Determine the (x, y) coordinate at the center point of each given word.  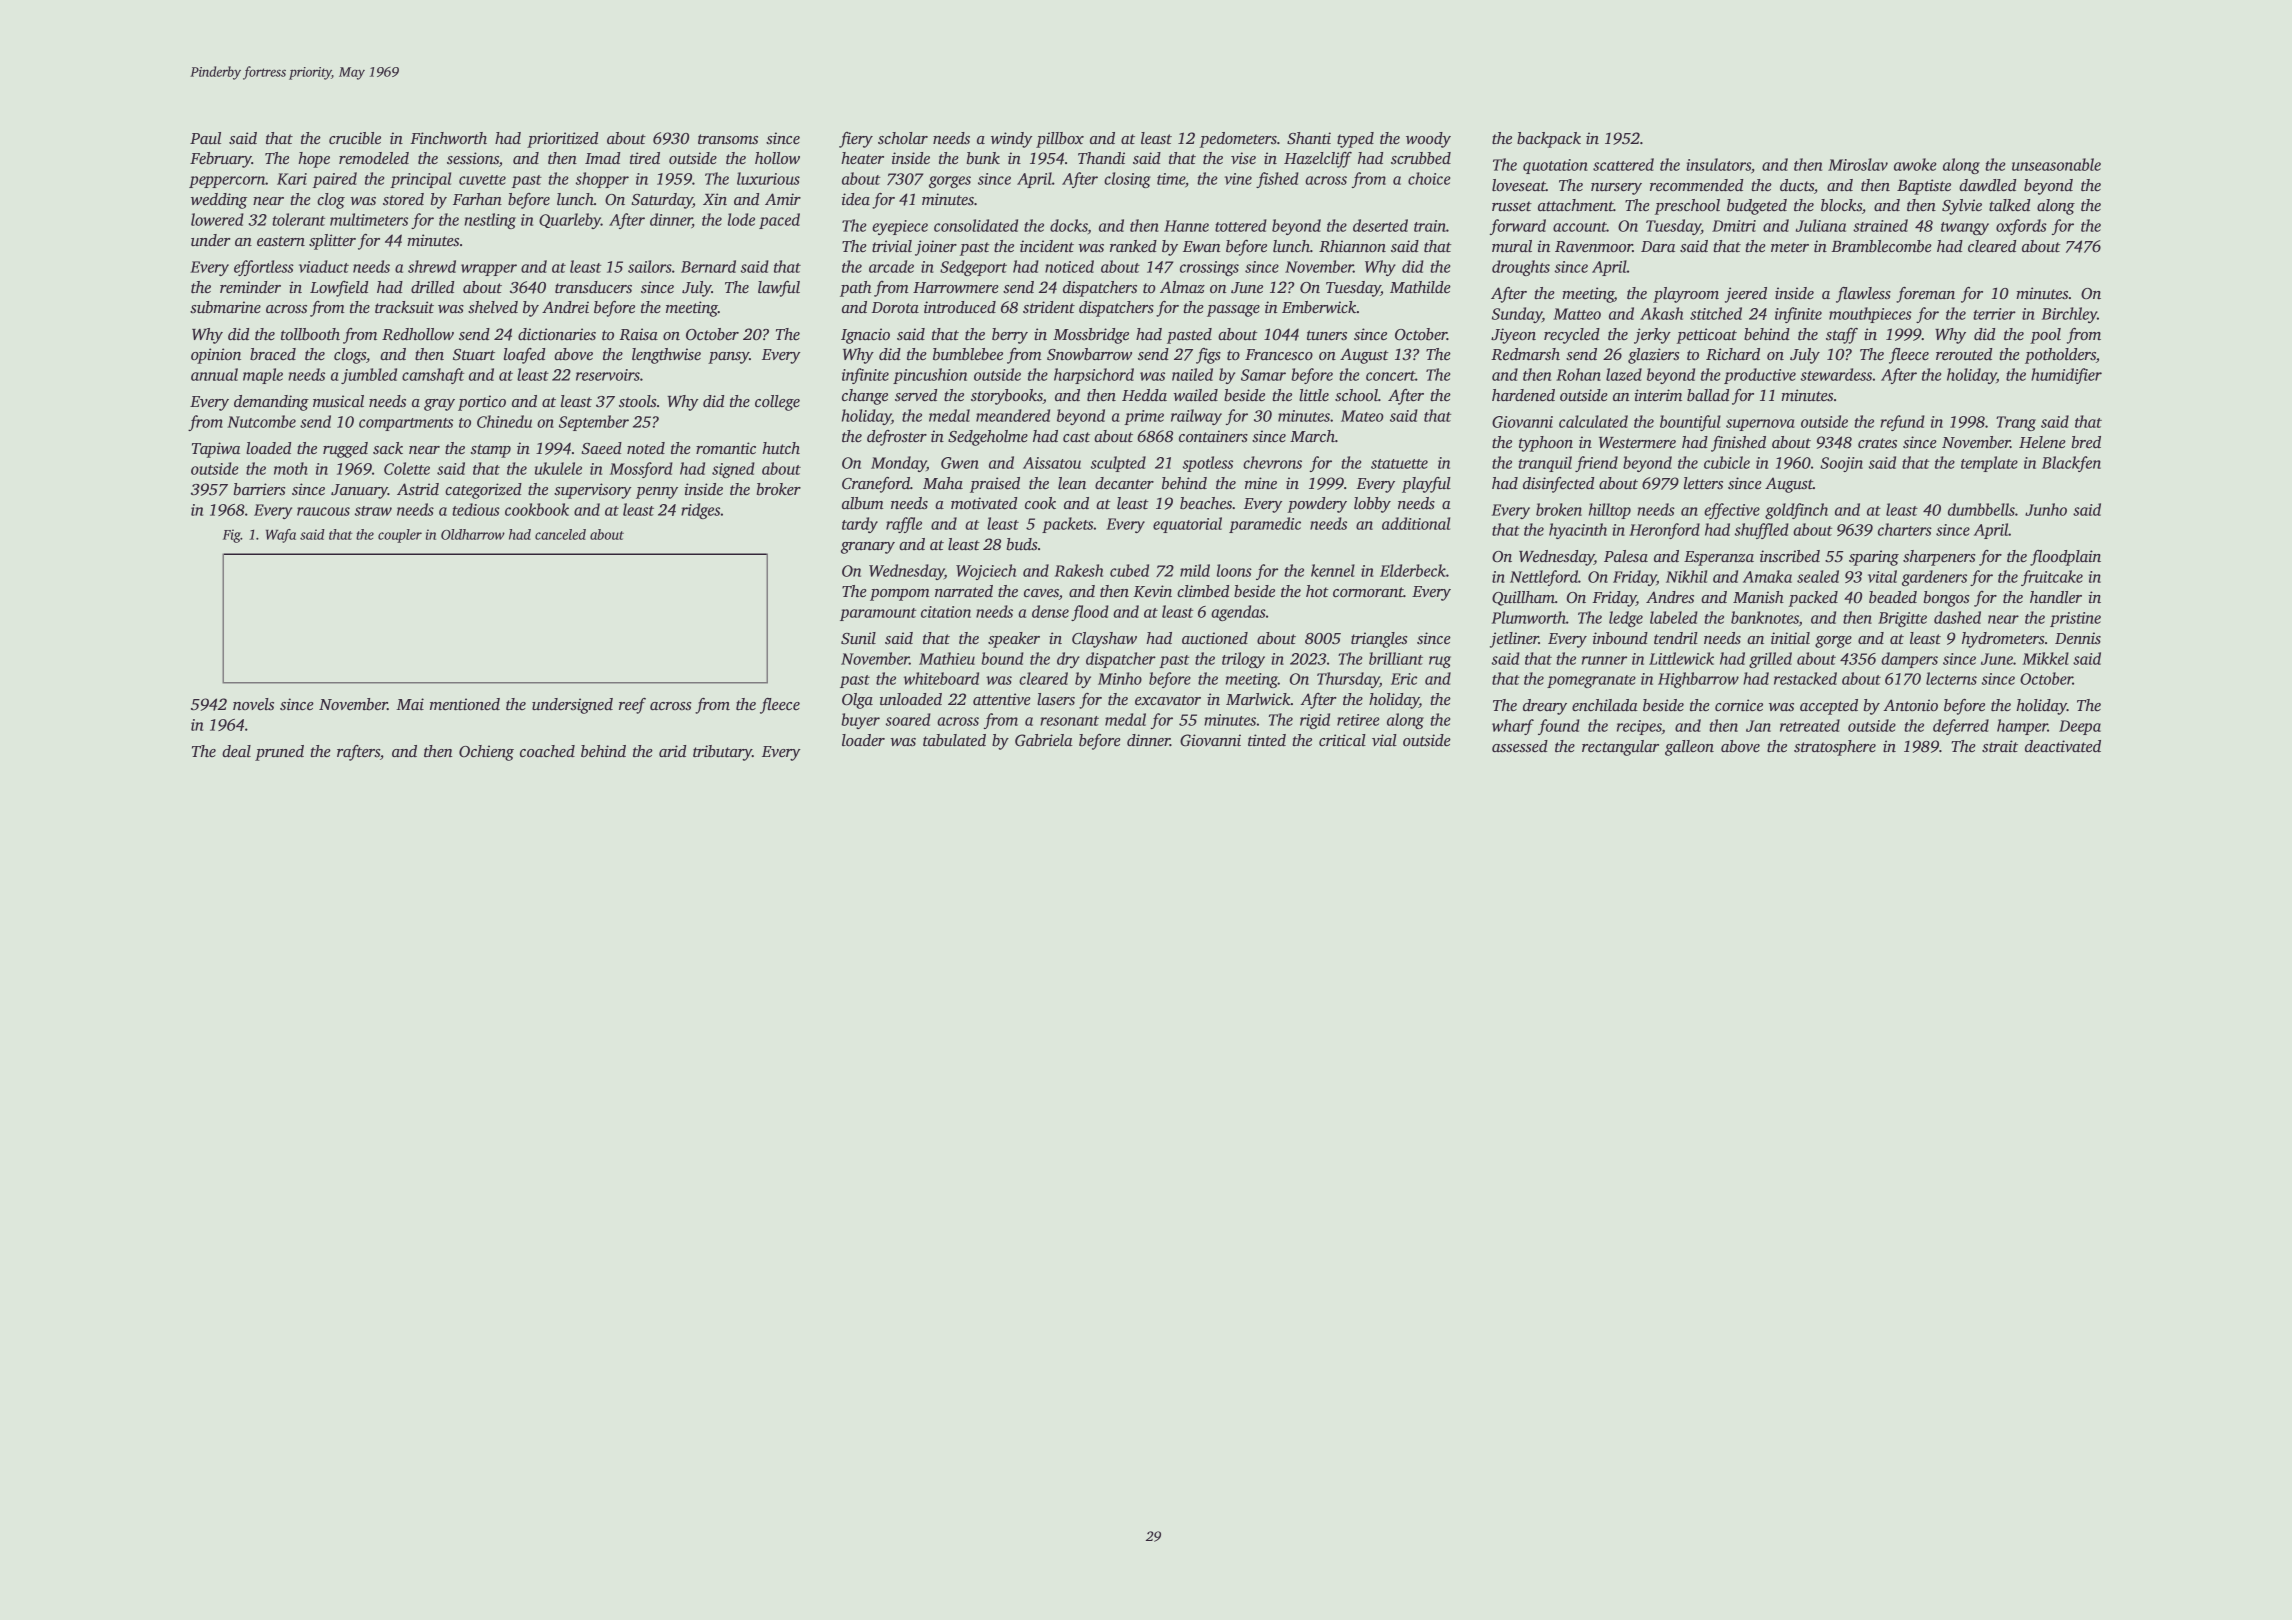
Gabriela (1044, 740)
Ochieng (486, 753)
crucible (355, 138)
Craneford (876, 485)
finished (1738, 444)
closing (1127, 180)
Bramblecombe (1881, 246)
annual (214, 374)
